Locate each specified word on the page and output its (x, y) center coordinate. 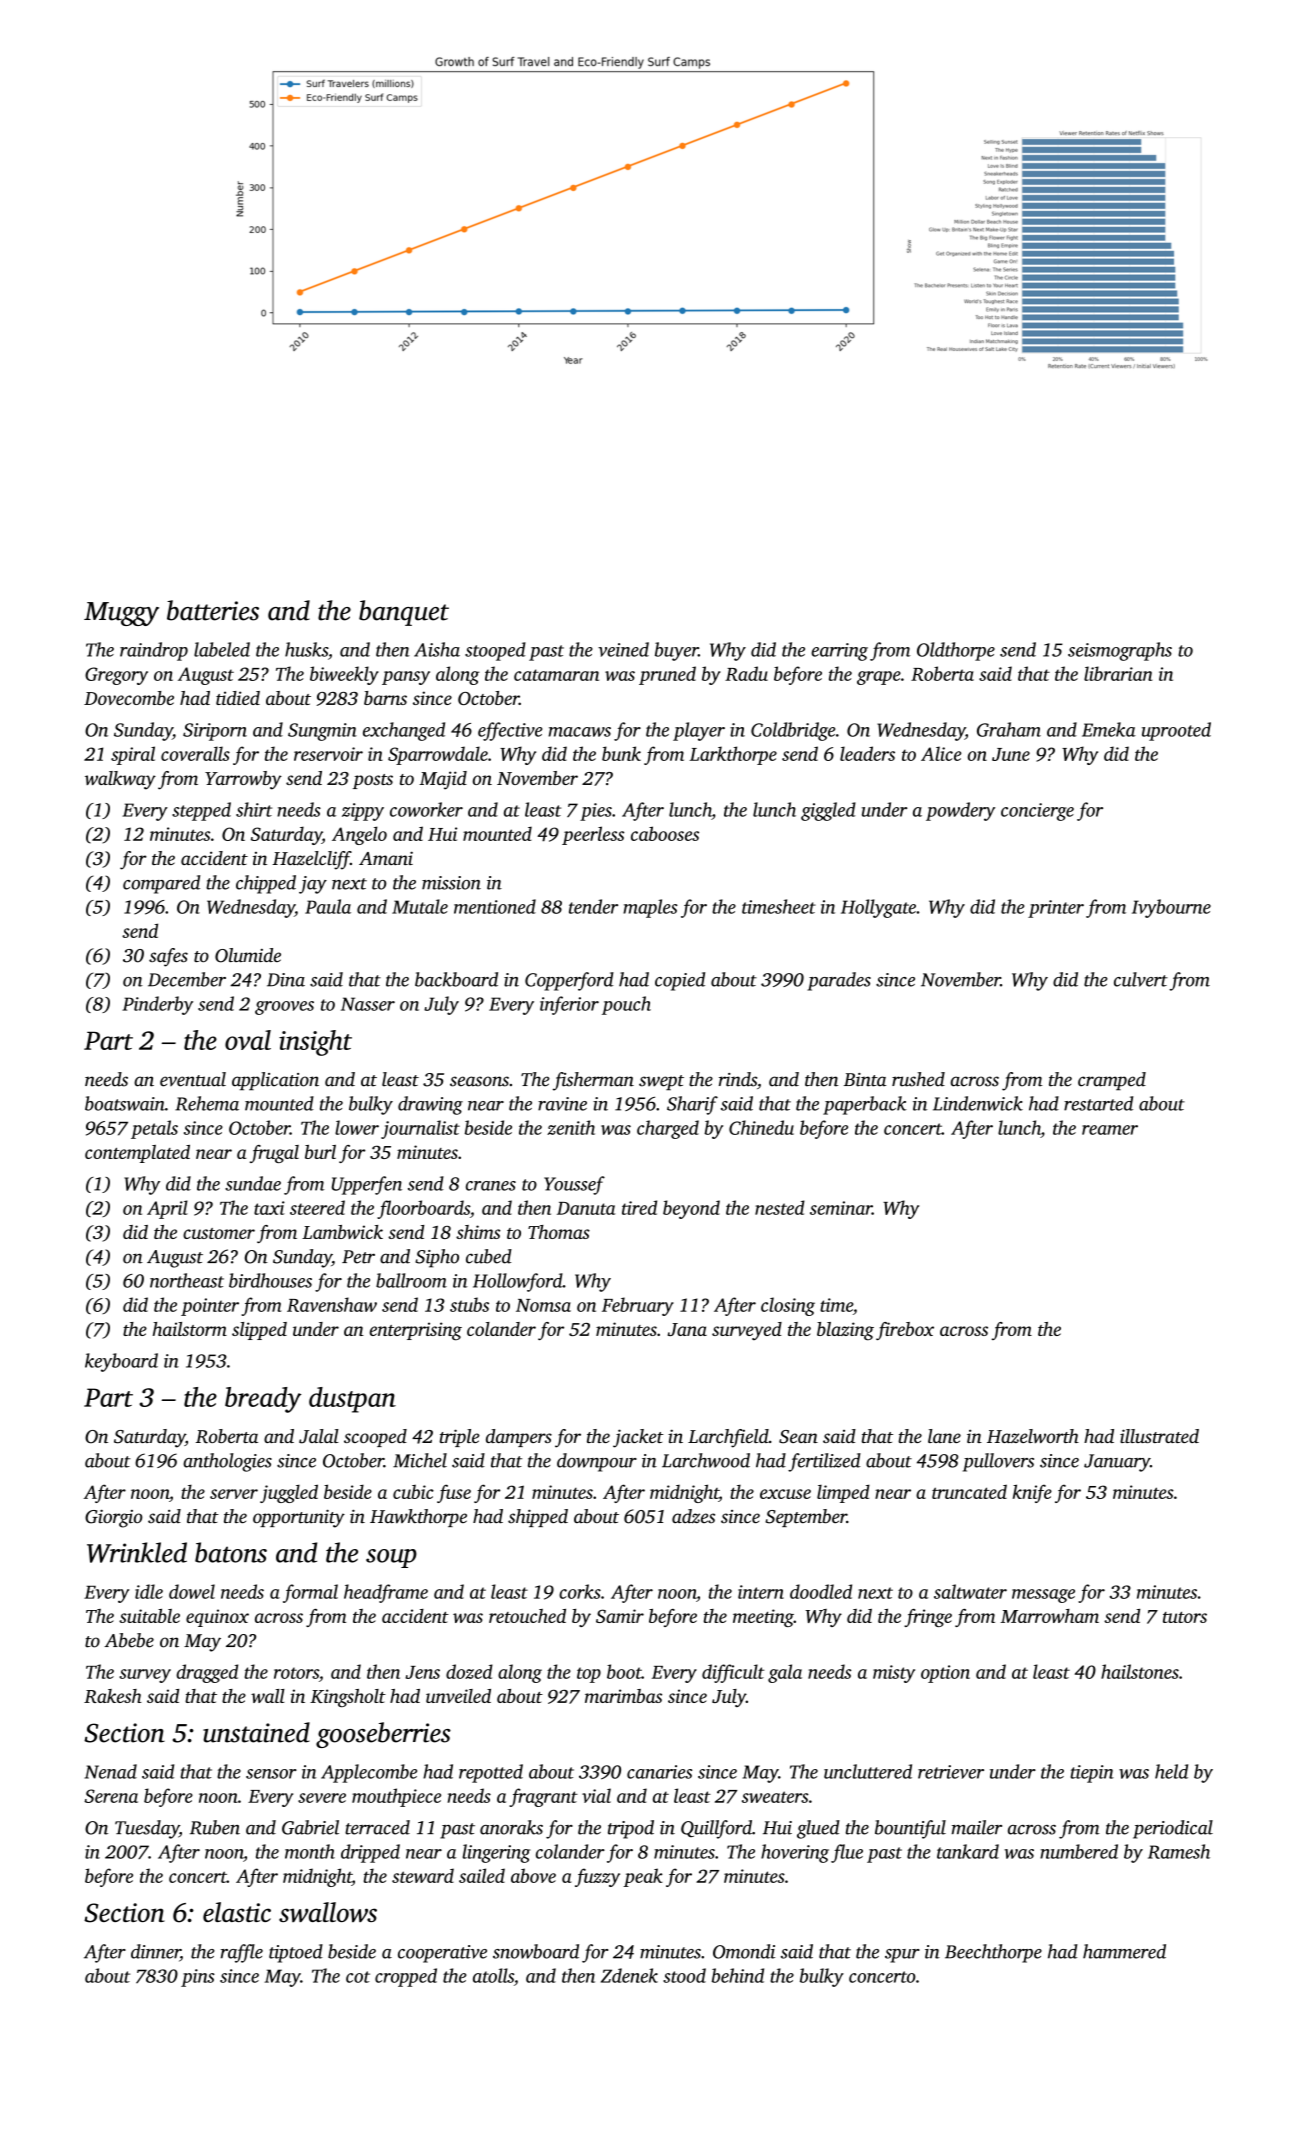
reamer (1110, 1130)
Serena (111, 1796)
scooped (375, 1438)
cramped (1112, 1081)
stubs (469, 1304)
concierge (1037, 812)
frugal (274, 1154)
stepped (201, 811)
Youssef (574, 1185)
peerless (593, 835)
